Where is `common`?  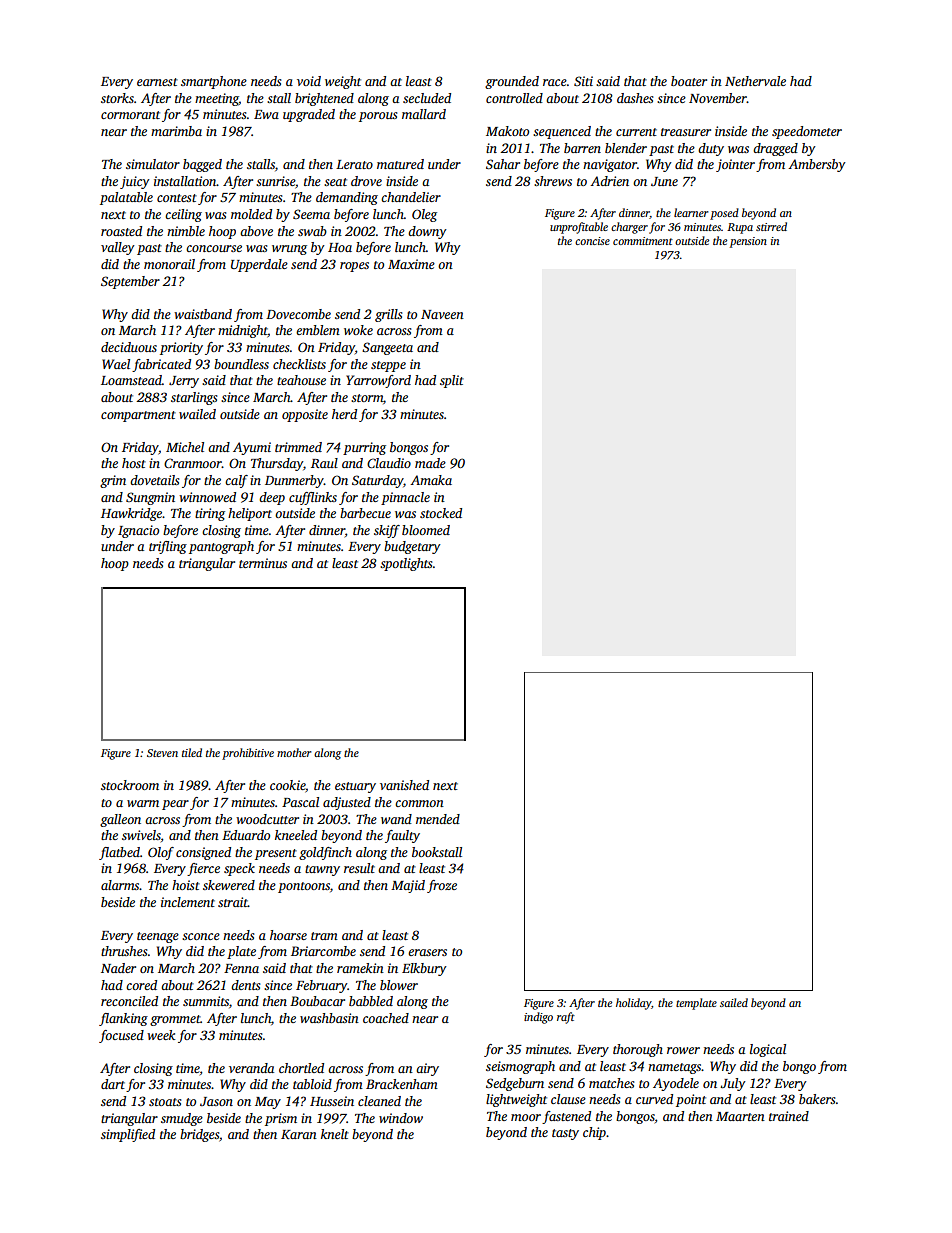
common is located at coordinates (419, 803).
